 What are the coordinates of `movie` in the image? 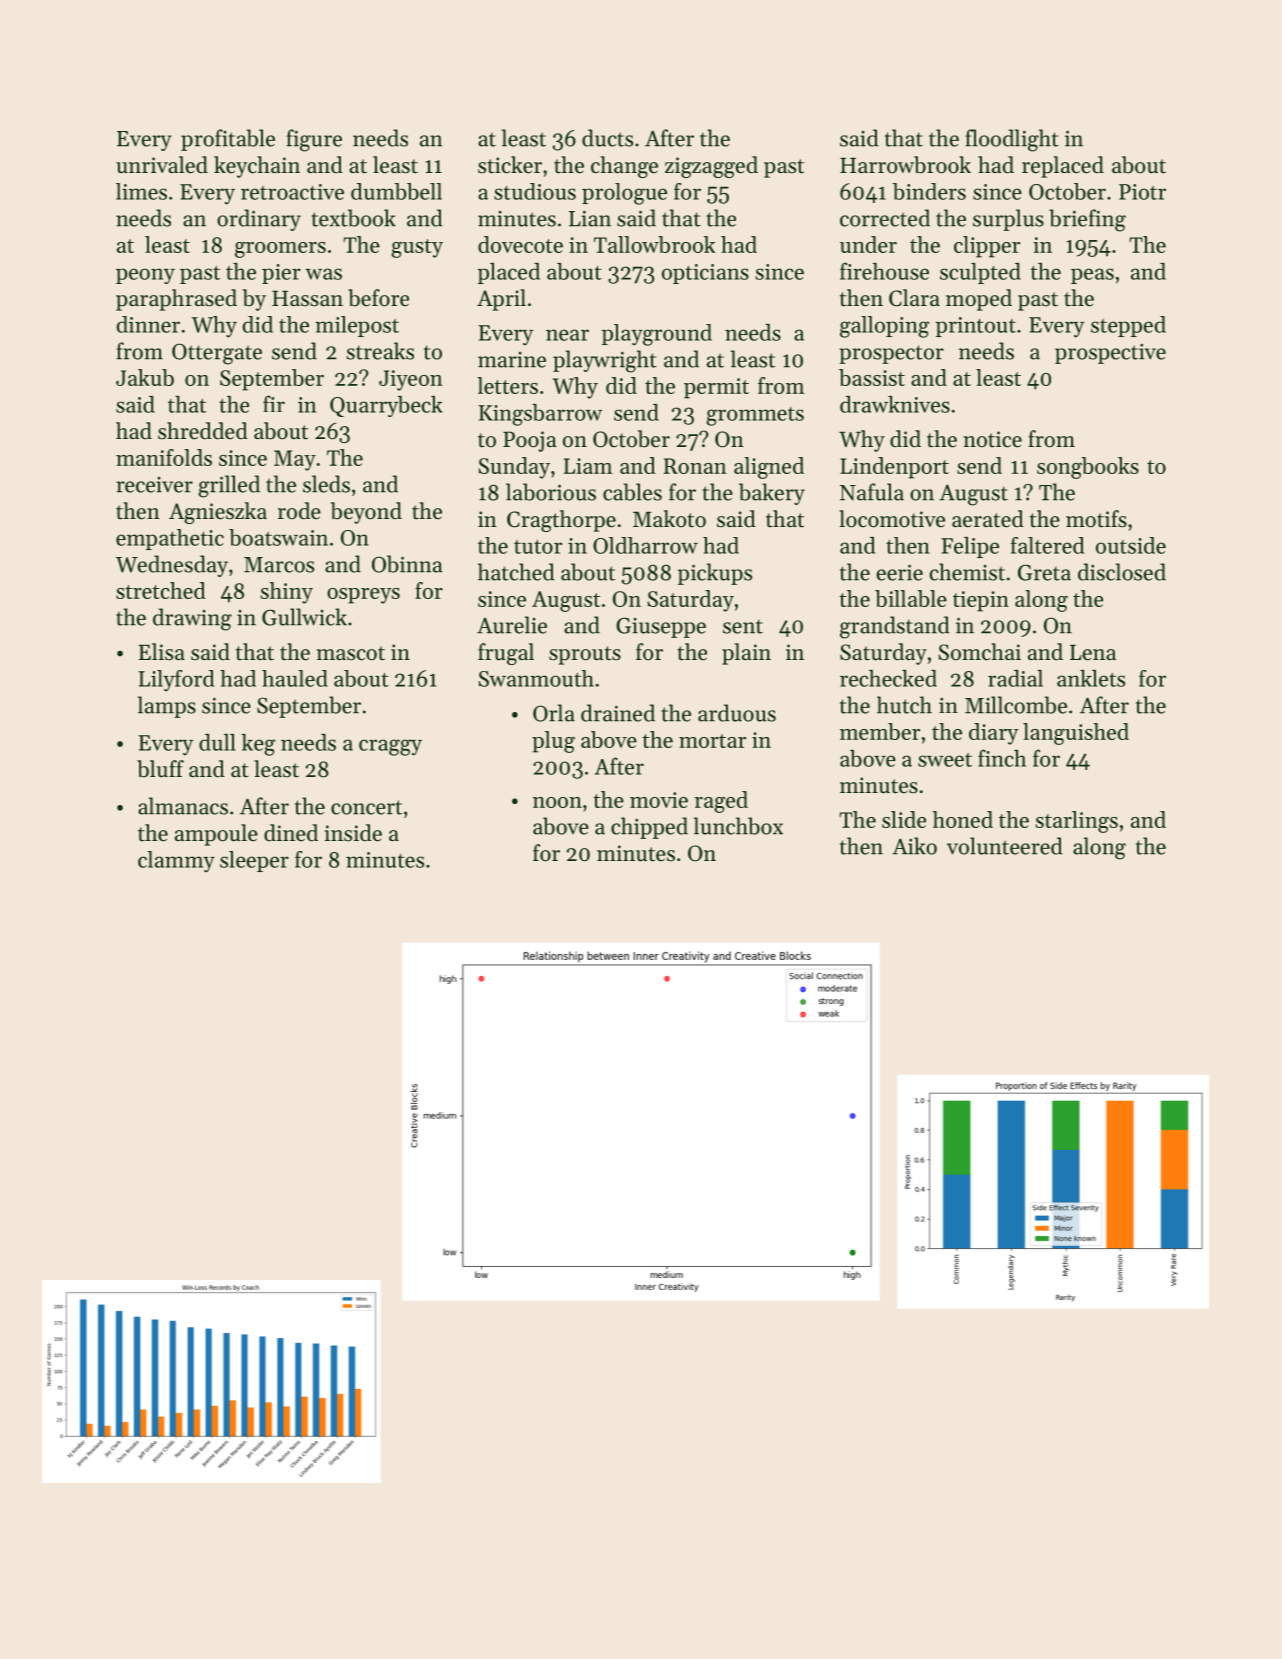 It's located at (659, 800).
